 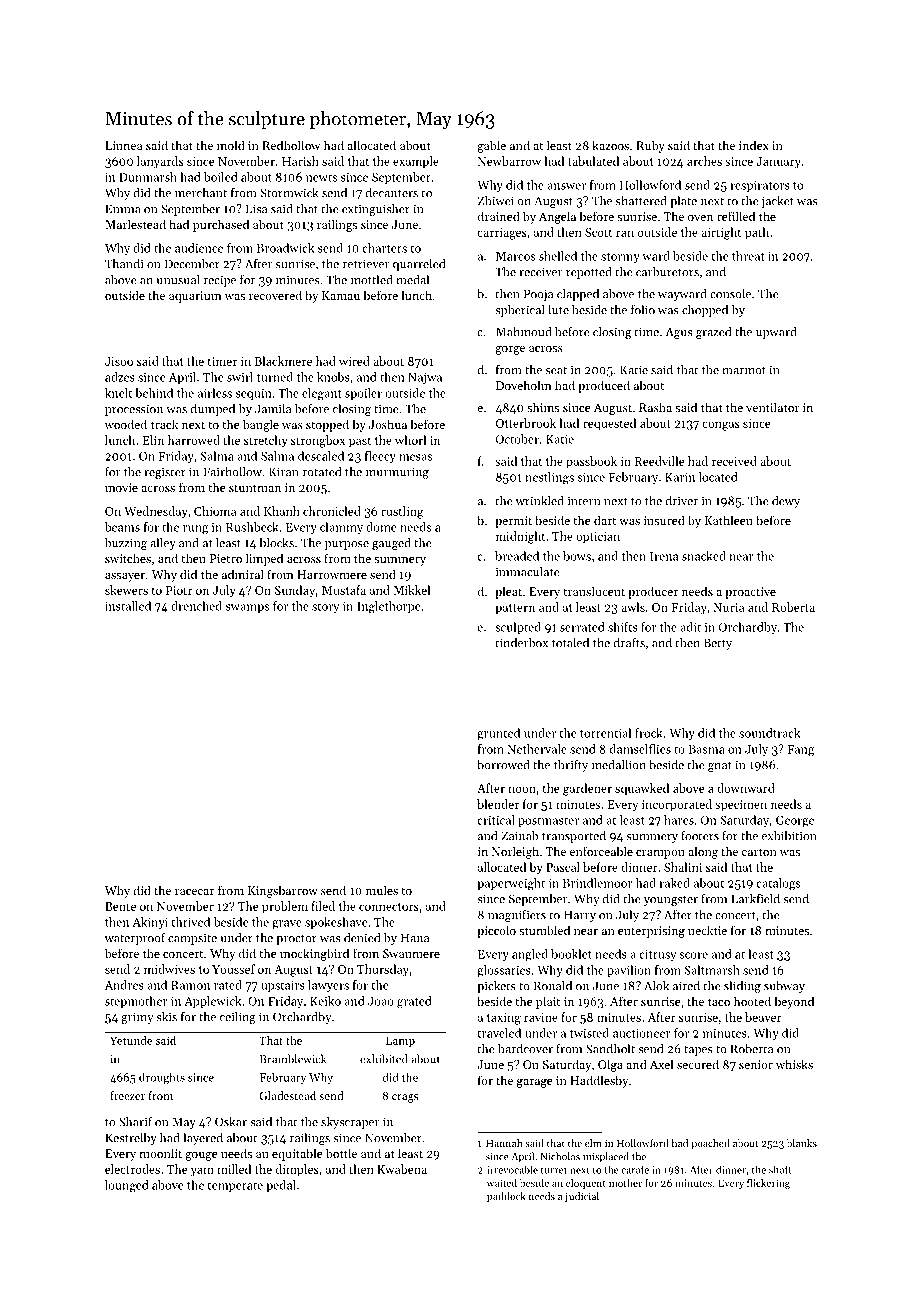 What do you see at coordinates (558, 256) in the image?
I see `shelled` at bounding box center [558, 256].
